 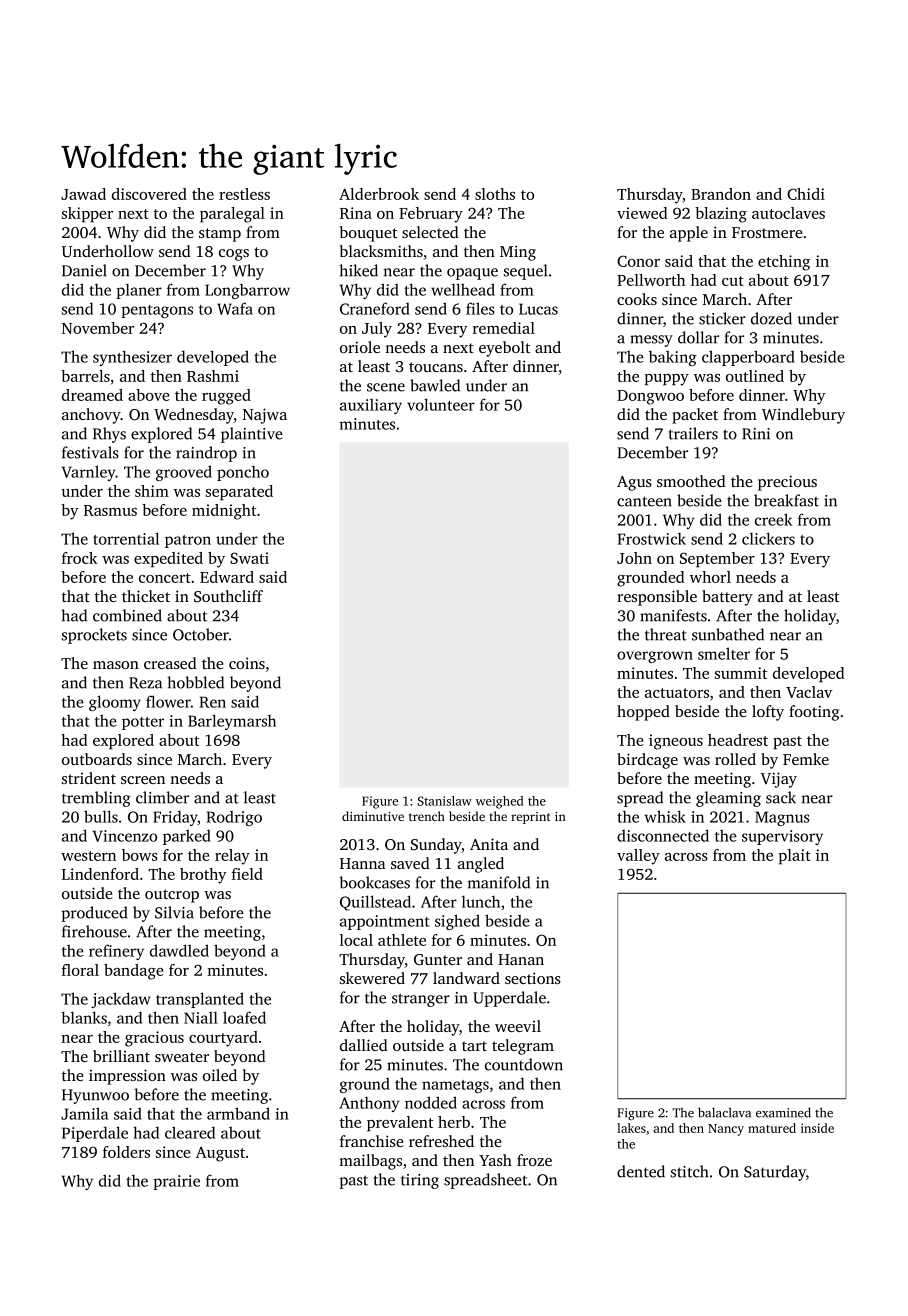 What do you see at coordinates (176, 1182) in the image?
I see `prairie` at bounding box center [176, 1182].
